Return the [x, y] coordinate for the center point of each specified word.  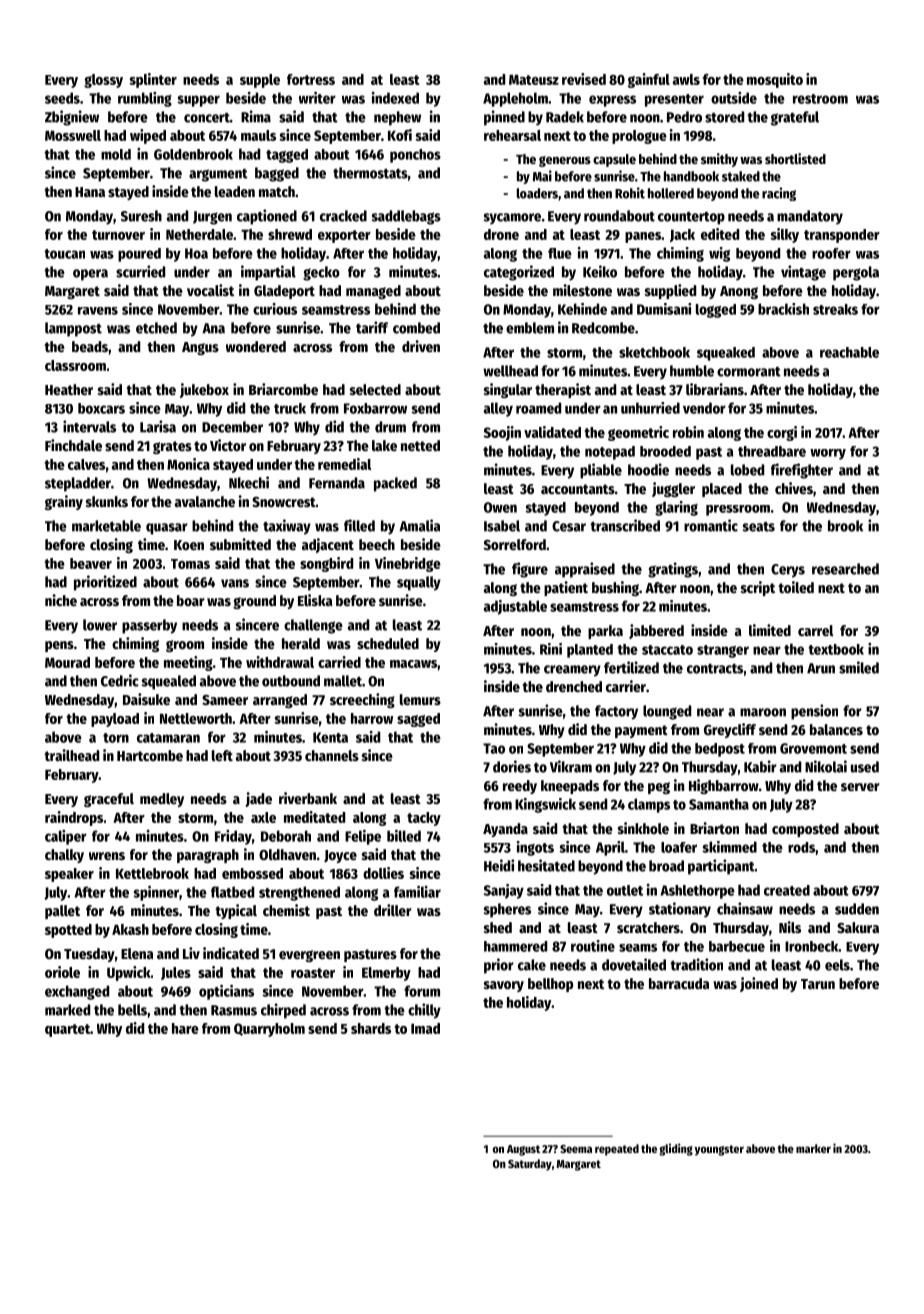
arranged [280, 701]
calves [86, 464]
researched [845, 569]
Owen [500, 507]
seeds [62, 98]
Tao [494, 748]
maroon [763, 712]
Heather [69, 389]
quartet [67, 1030]
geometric [638, 433]
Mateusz [534, 80]
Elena [137, 953]
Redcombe [603, 328]
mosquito [775, 80]
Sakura [858, 927]
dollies [383, 873]
